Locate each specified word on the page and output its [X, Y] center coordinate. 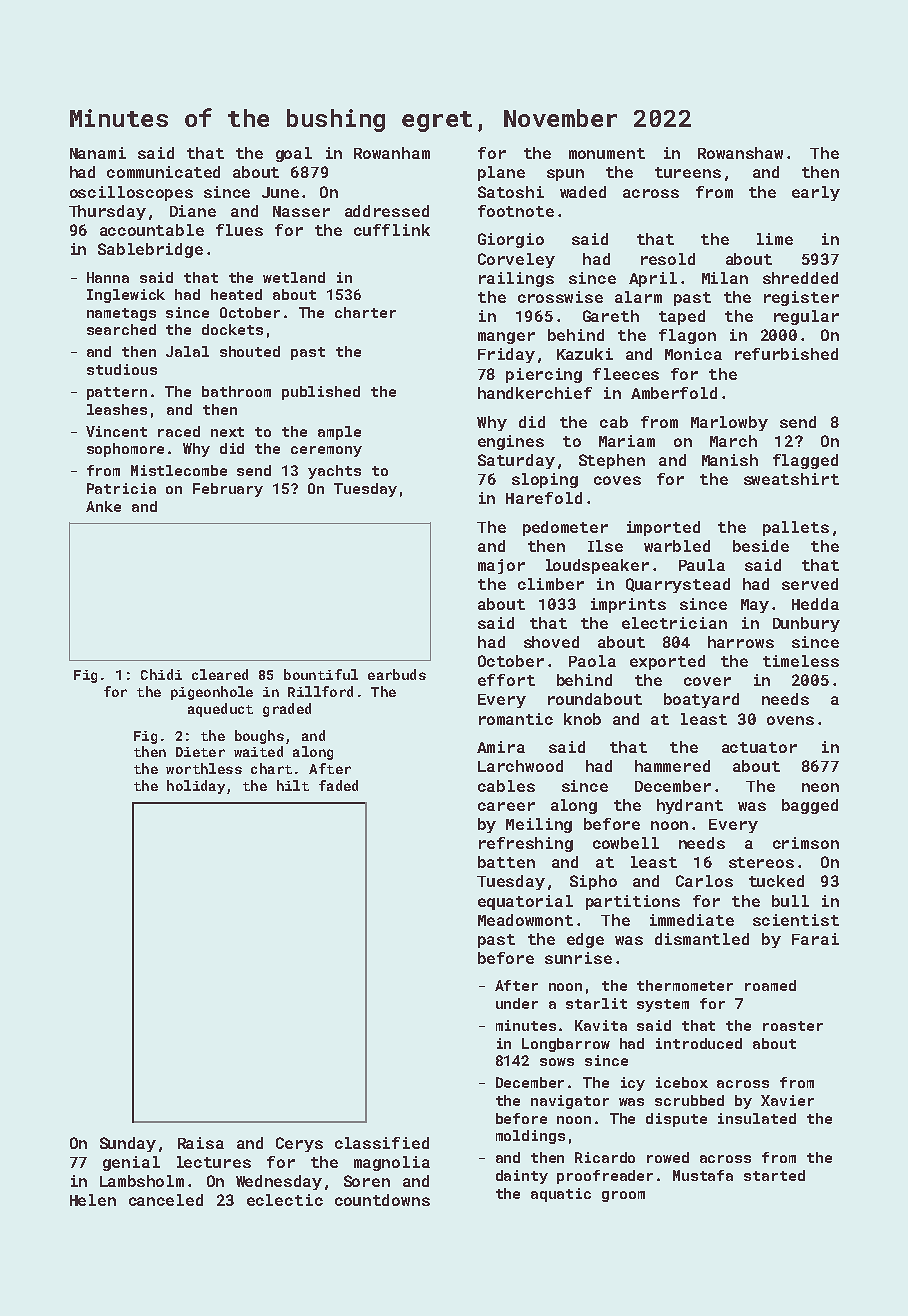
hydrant [690, 806]
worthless [204, 768]
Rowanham [392, 153]
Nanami [98, 153]
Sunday [128, 1144]
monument [607, 153]
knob [582, 719]
